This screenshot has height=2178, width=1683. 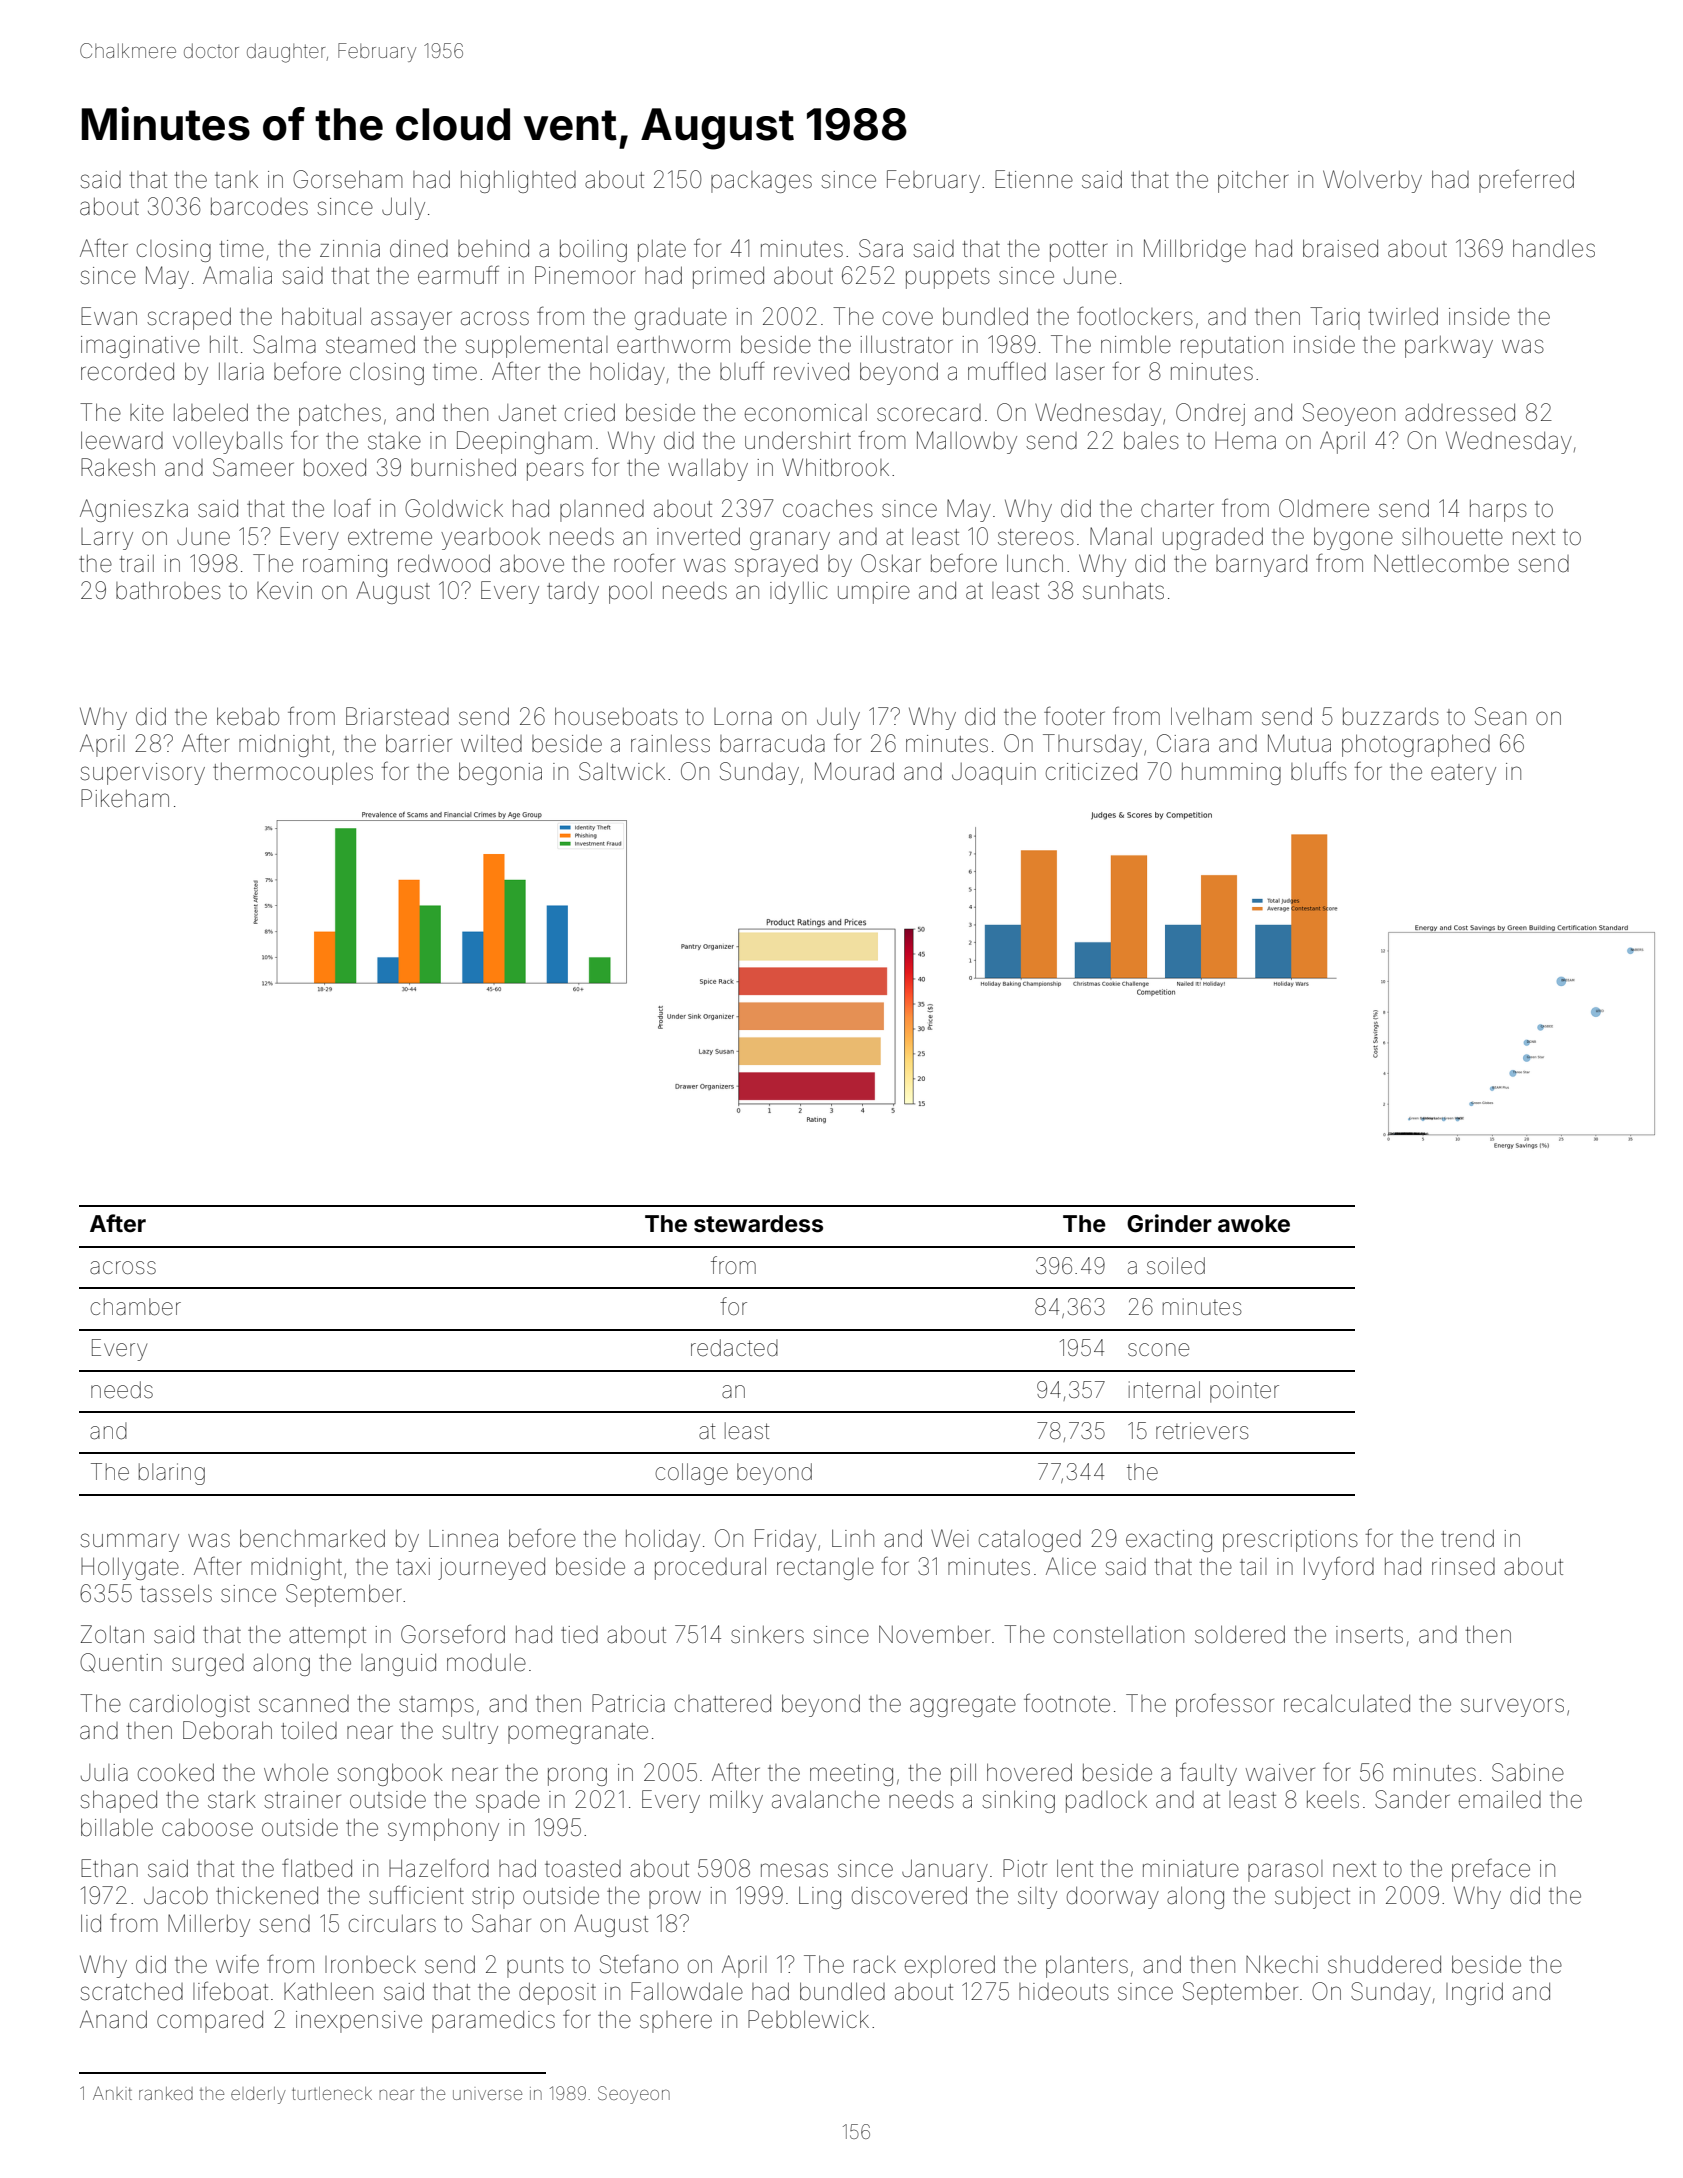 What do you see at coordinates (267, 1896) in the screenshot?
I see `thickened` at bounding box center [267, 1896].
